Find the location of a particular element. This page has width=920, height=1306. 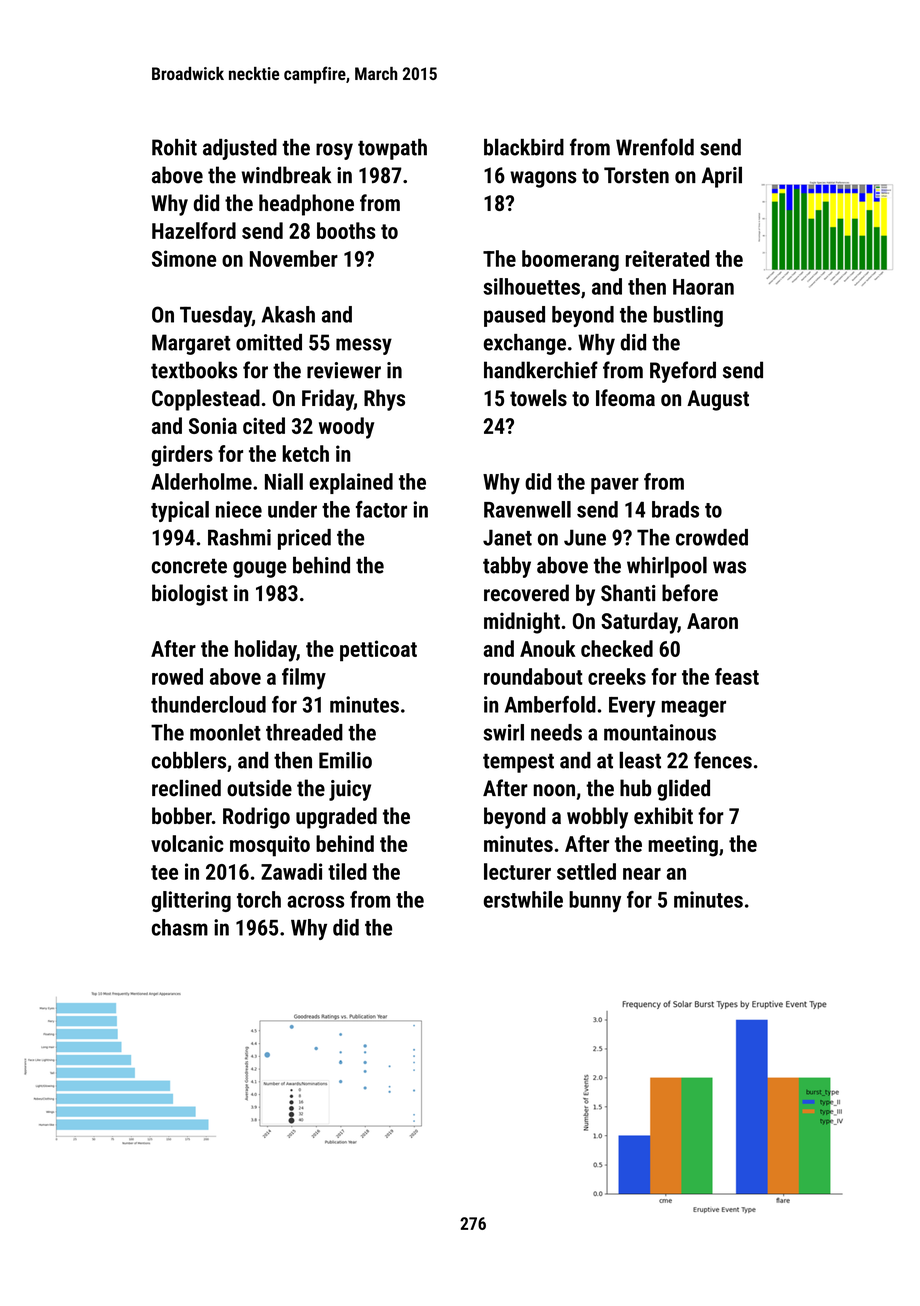

across is located at coordinates (315, 901).
